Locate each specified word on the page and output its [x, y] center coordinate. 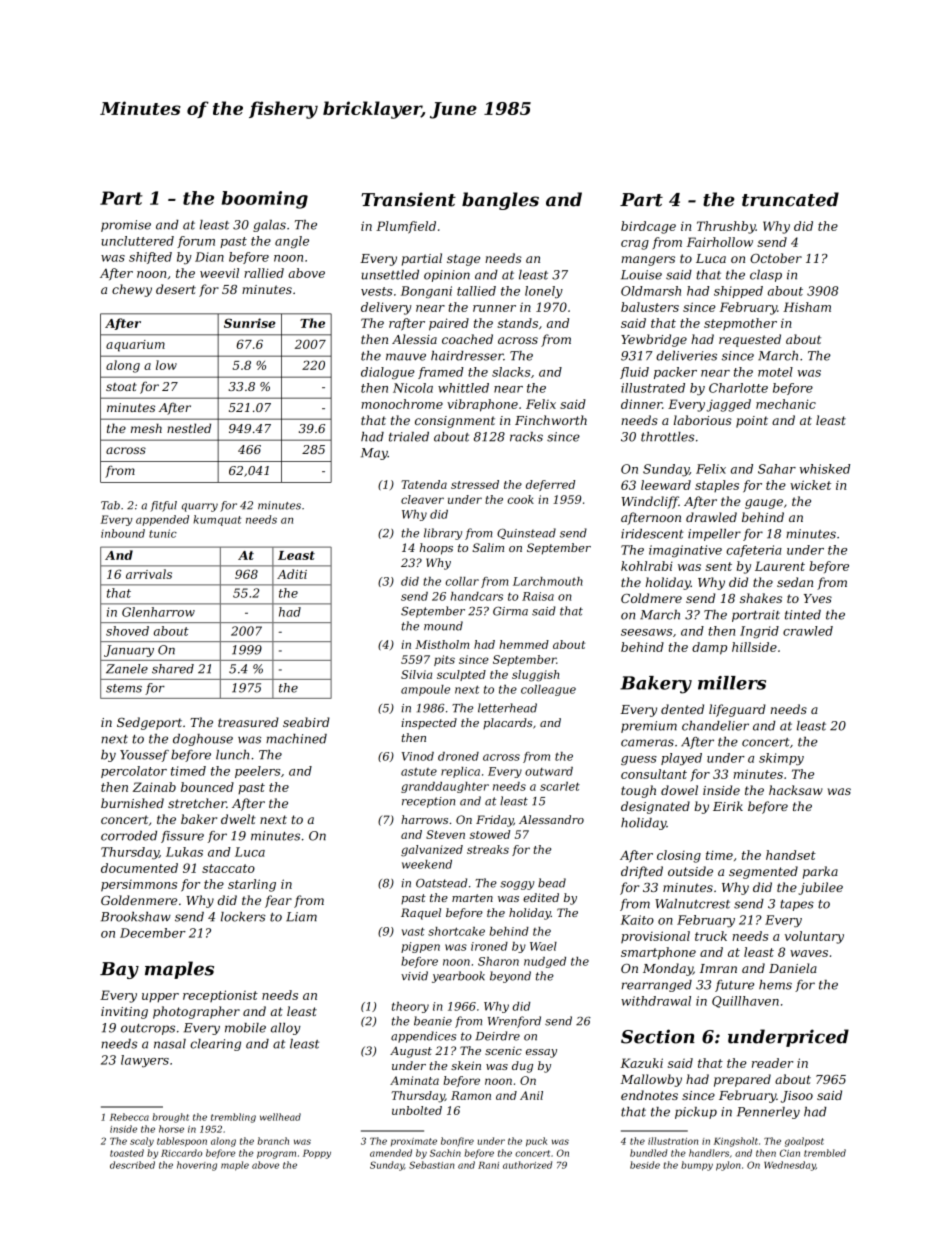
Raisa [538, 596]
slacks [511, 372]
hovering [197, 1166]
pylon [728, 1166]
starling [252, 885]
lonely [544, 292]
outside [690, 871]
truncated [790, 199]
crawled [808, 631]
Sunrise [249, 323]
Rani [488, 1165]
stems [124, 688]
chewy [132, 290]
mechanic [786, 404]
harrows [424, 819]
